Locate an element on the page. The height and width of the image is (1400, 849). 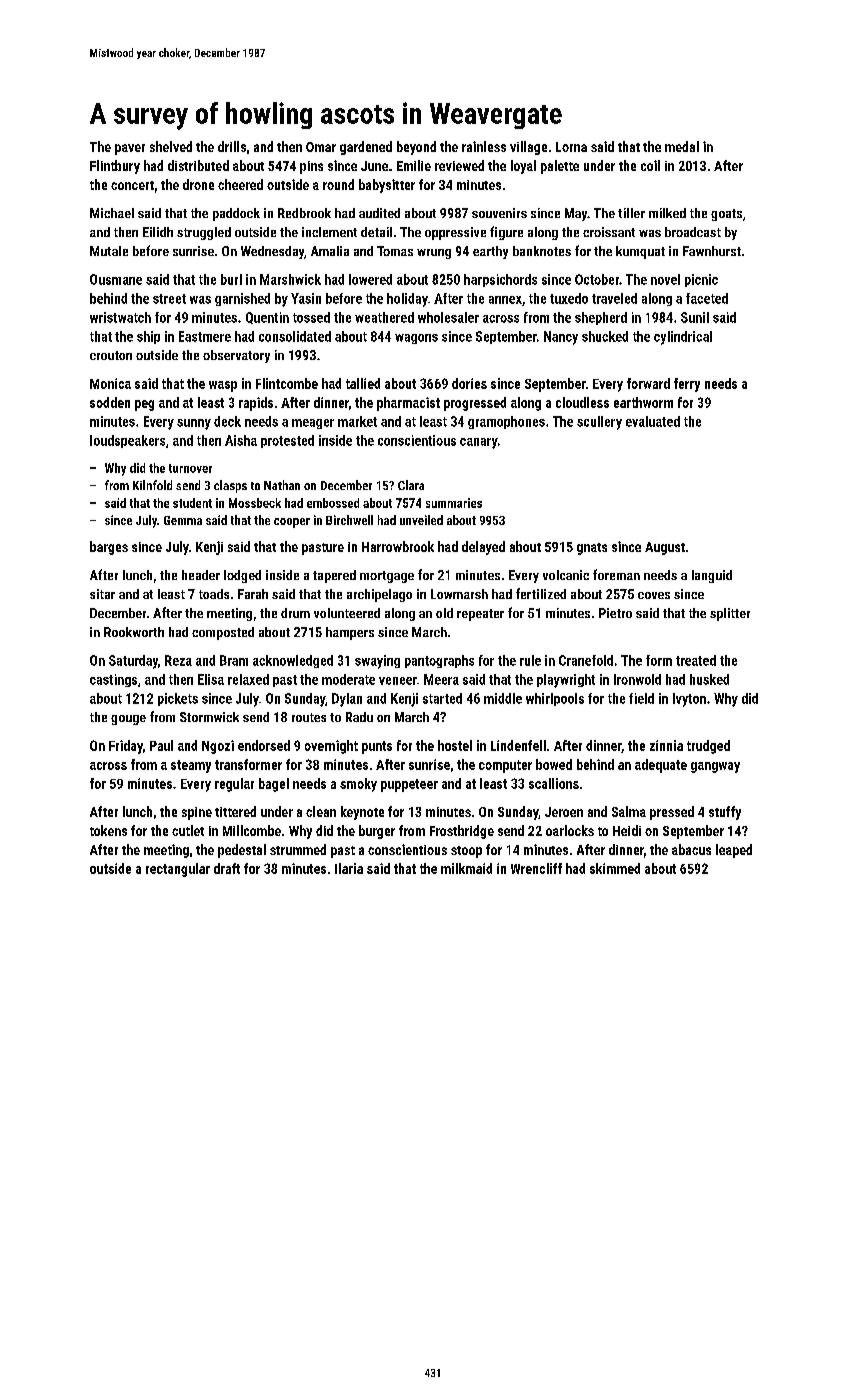
rectangular is located at coordinates (178, 870).
